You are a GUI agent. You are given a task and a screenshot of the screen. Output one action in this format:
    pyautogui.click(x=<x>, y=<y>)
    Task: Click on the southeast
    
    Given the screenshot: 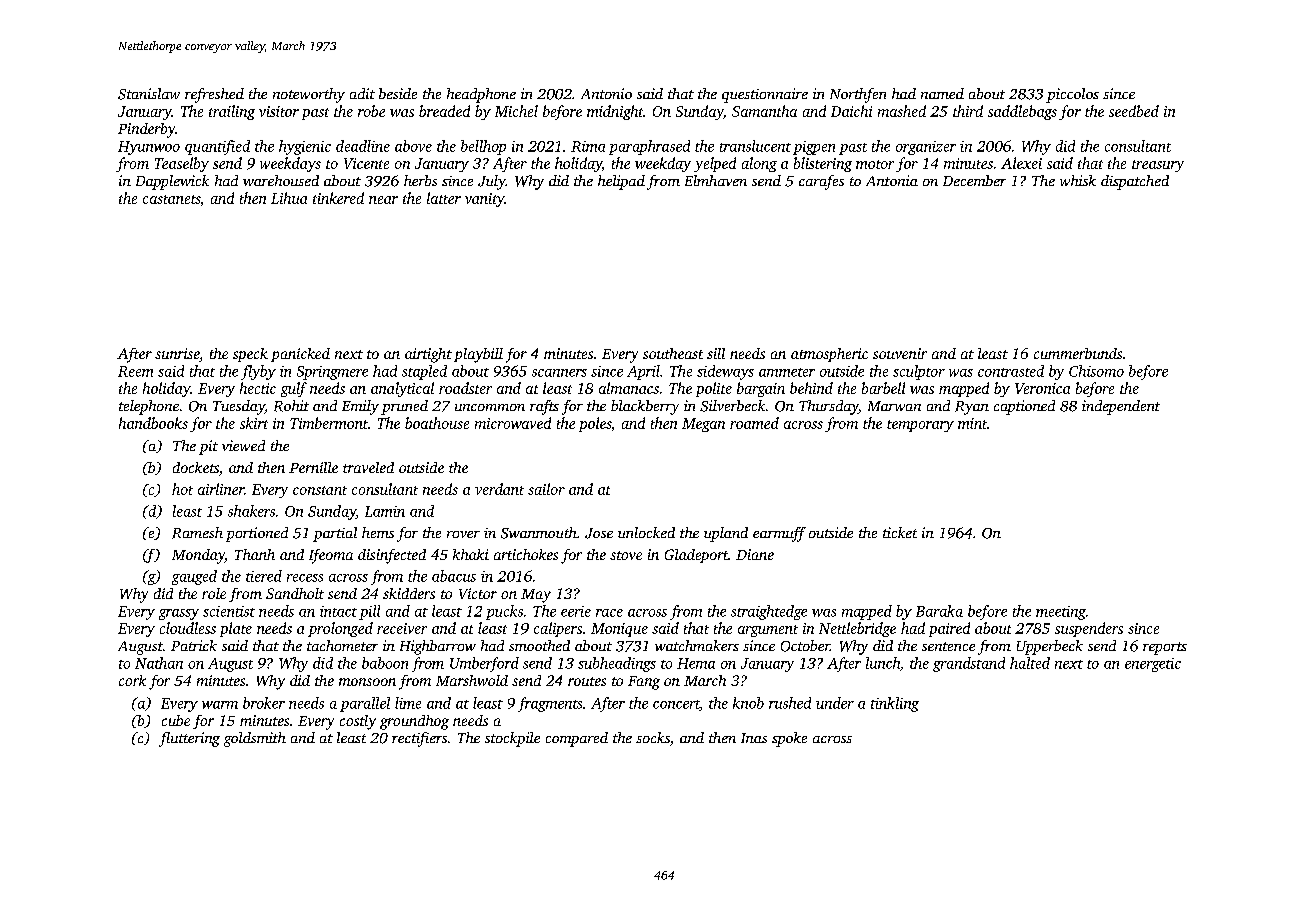 What is the action you would take?
    pyautogui.click(x=673, y=353)
